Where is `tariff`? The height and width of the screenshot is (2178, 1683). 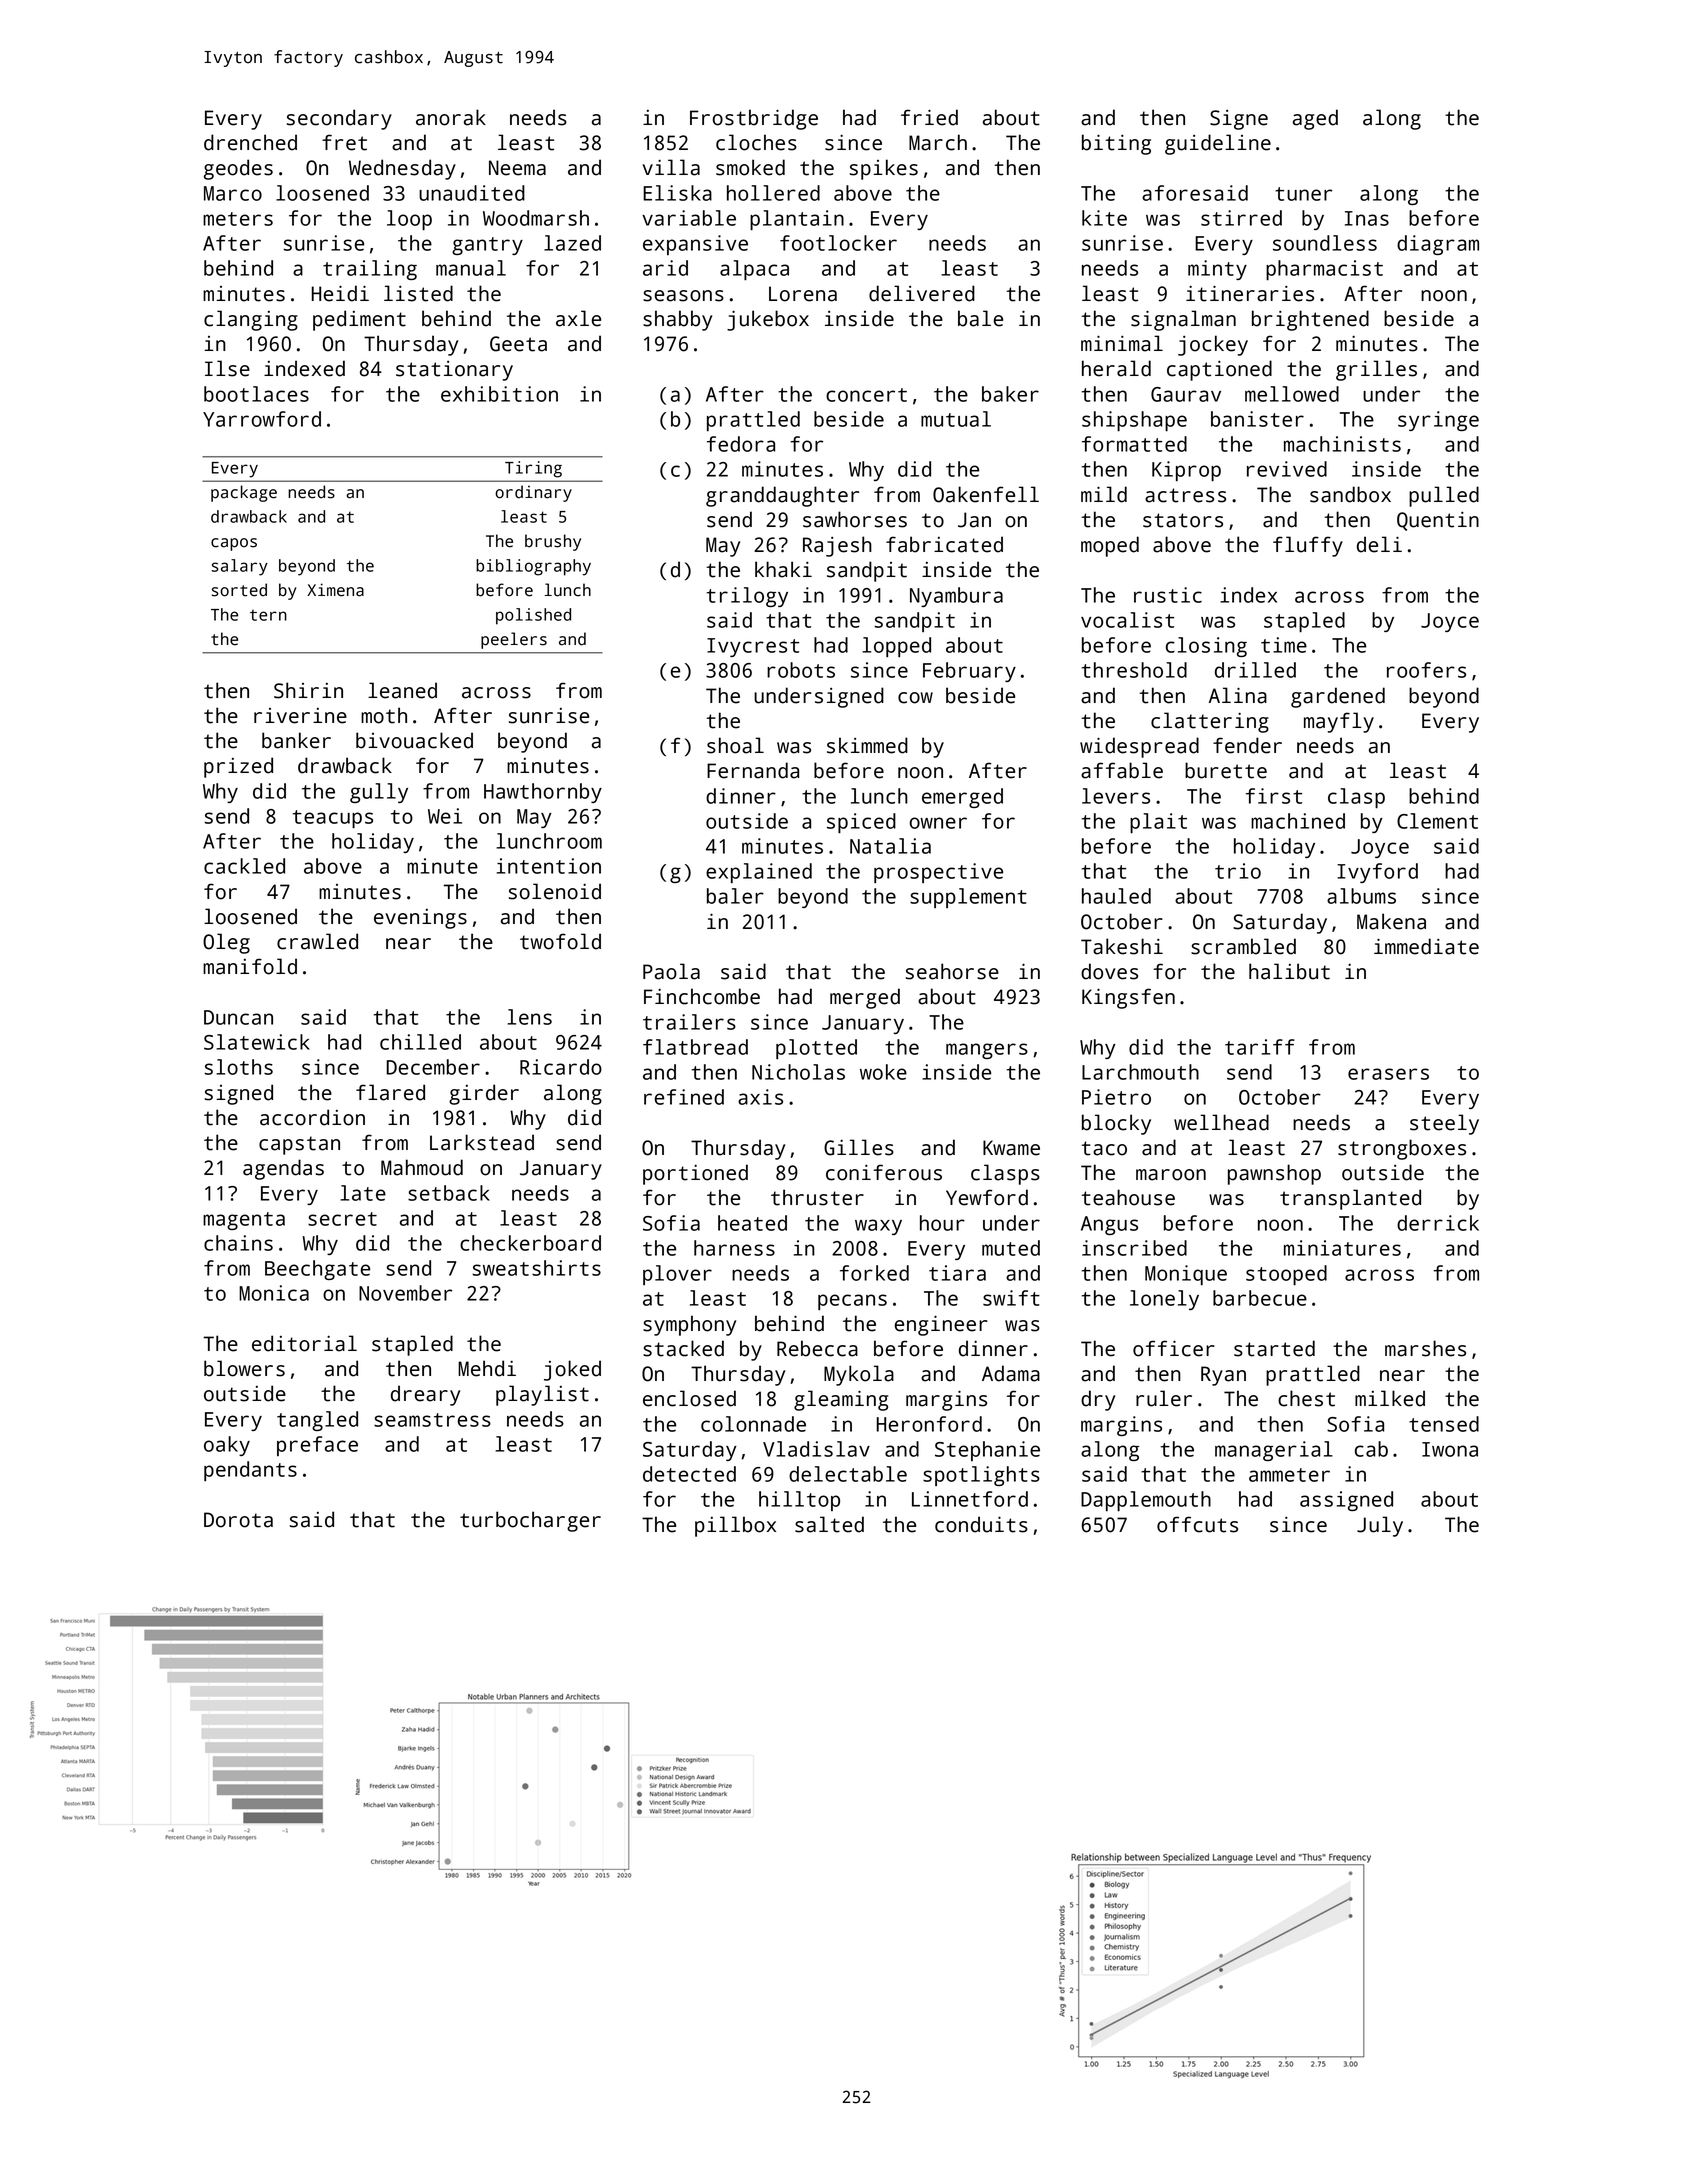
tariff is located at coordinates (1260, 1047).
